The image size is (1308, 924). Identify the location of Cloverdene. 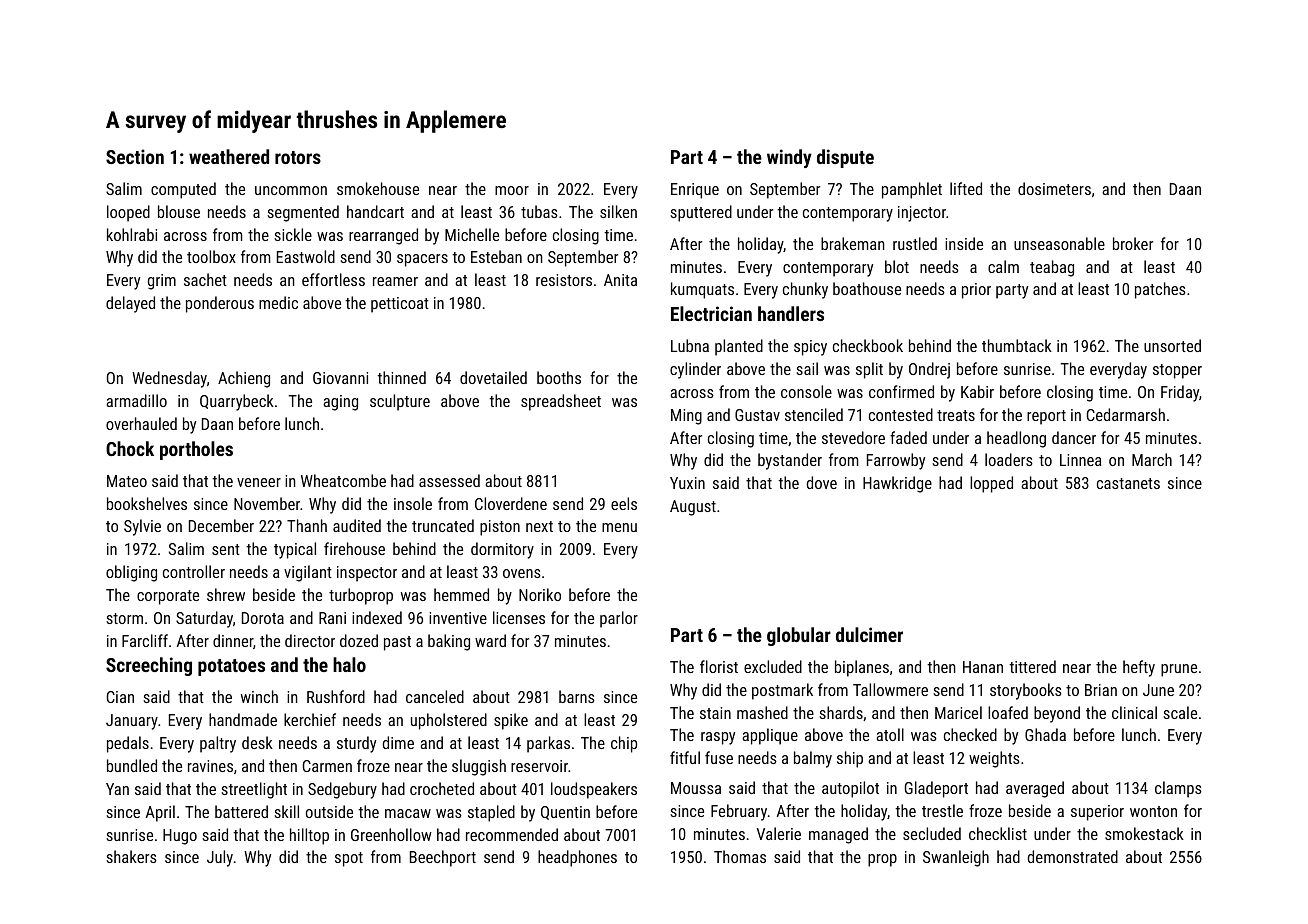
(511, 503).
